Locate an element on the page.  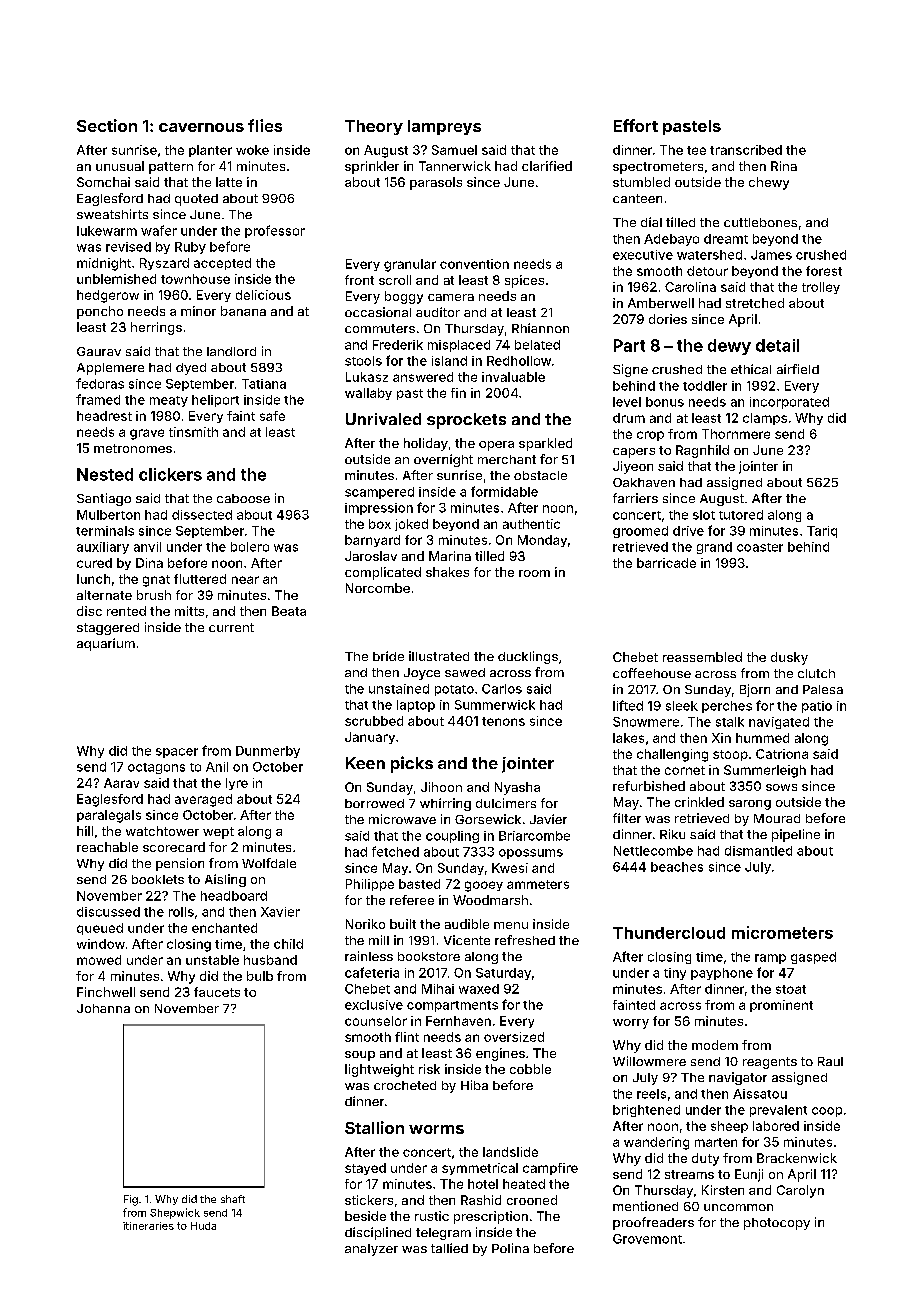
bride is located at coordinates (388, 656).
